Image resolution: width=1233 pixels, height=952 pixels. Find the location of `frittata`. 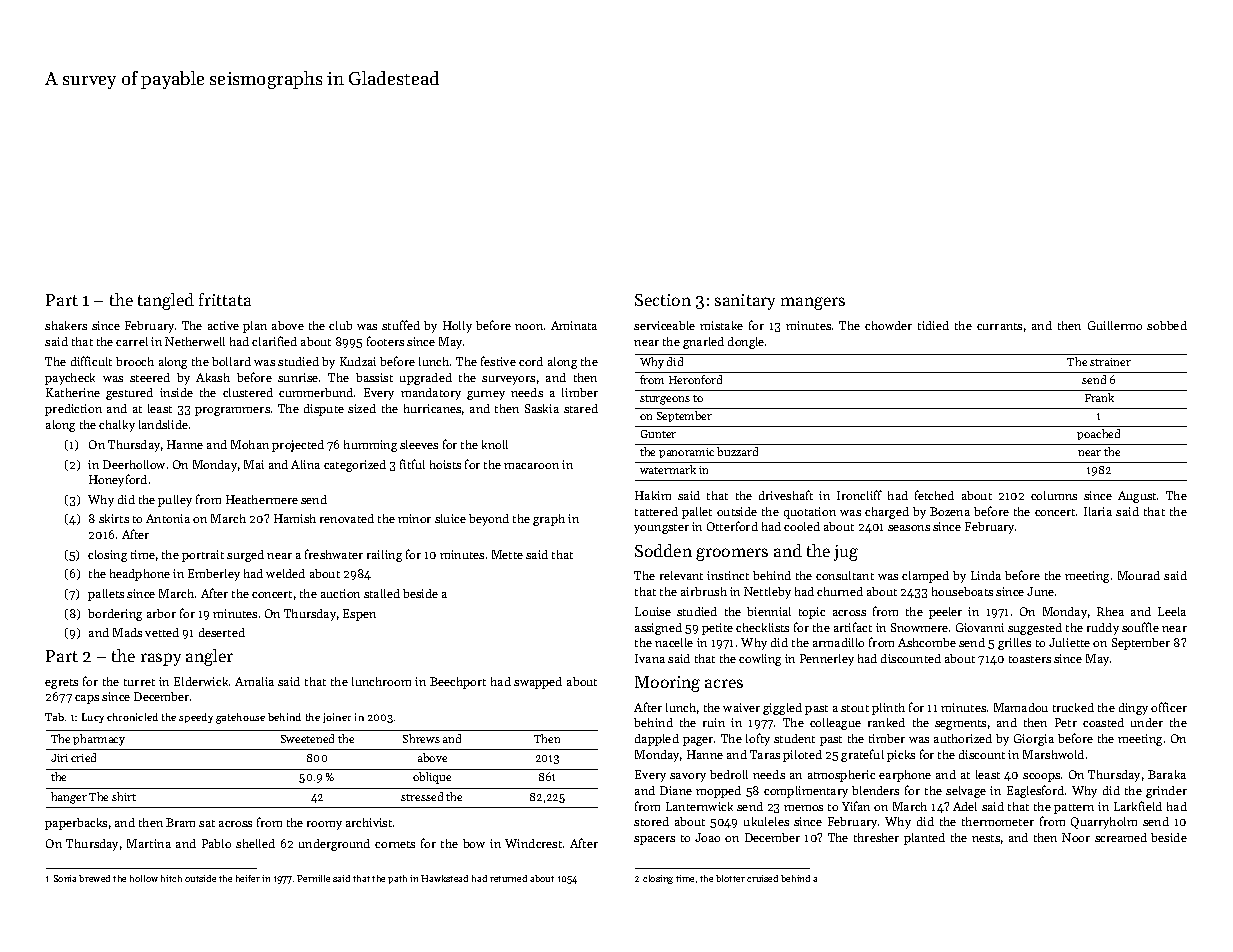

frittata is located at coordinates (225, 299).
